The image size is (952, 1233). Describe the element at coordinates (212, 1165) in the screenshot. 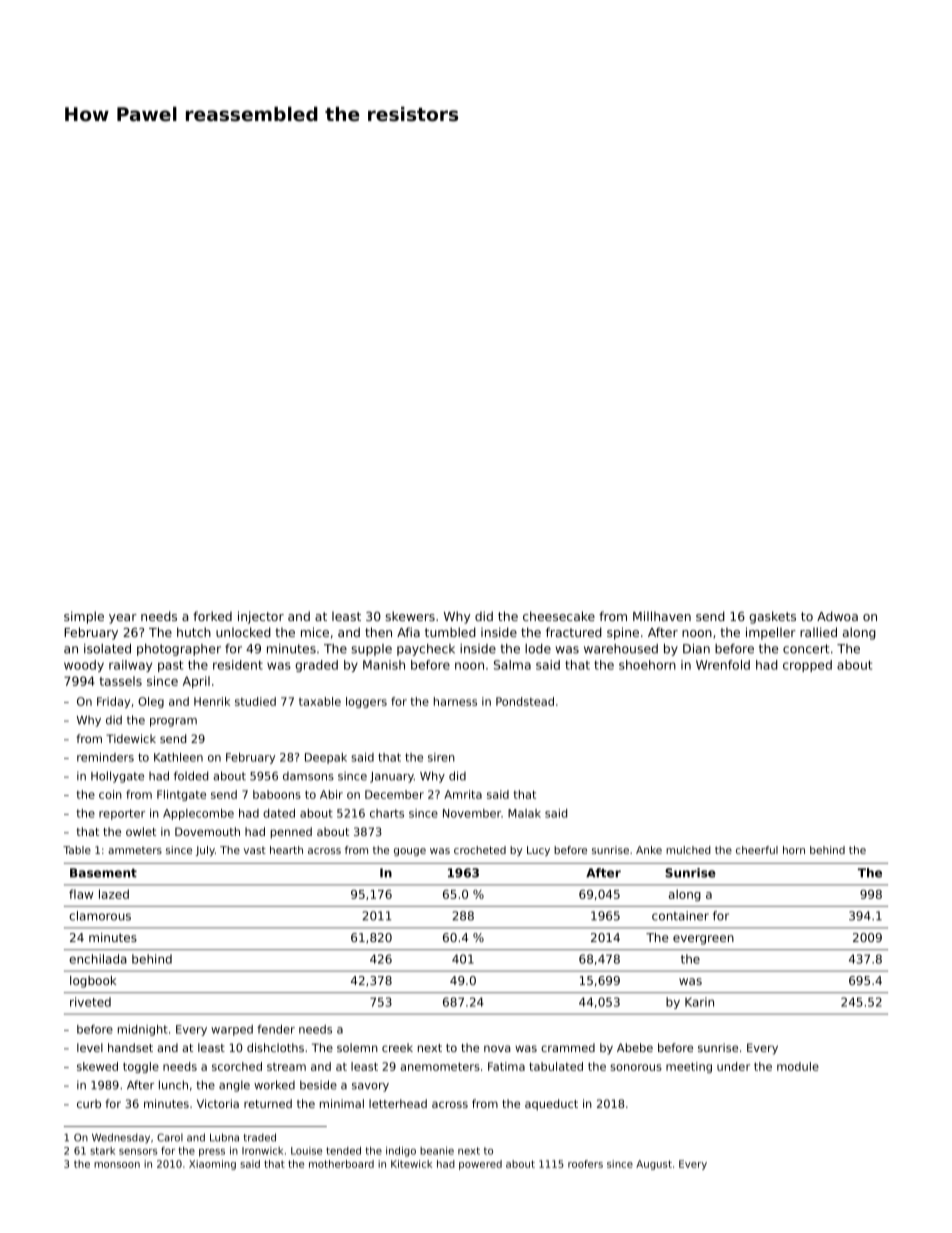

I see `Xiaoming` at that location.
